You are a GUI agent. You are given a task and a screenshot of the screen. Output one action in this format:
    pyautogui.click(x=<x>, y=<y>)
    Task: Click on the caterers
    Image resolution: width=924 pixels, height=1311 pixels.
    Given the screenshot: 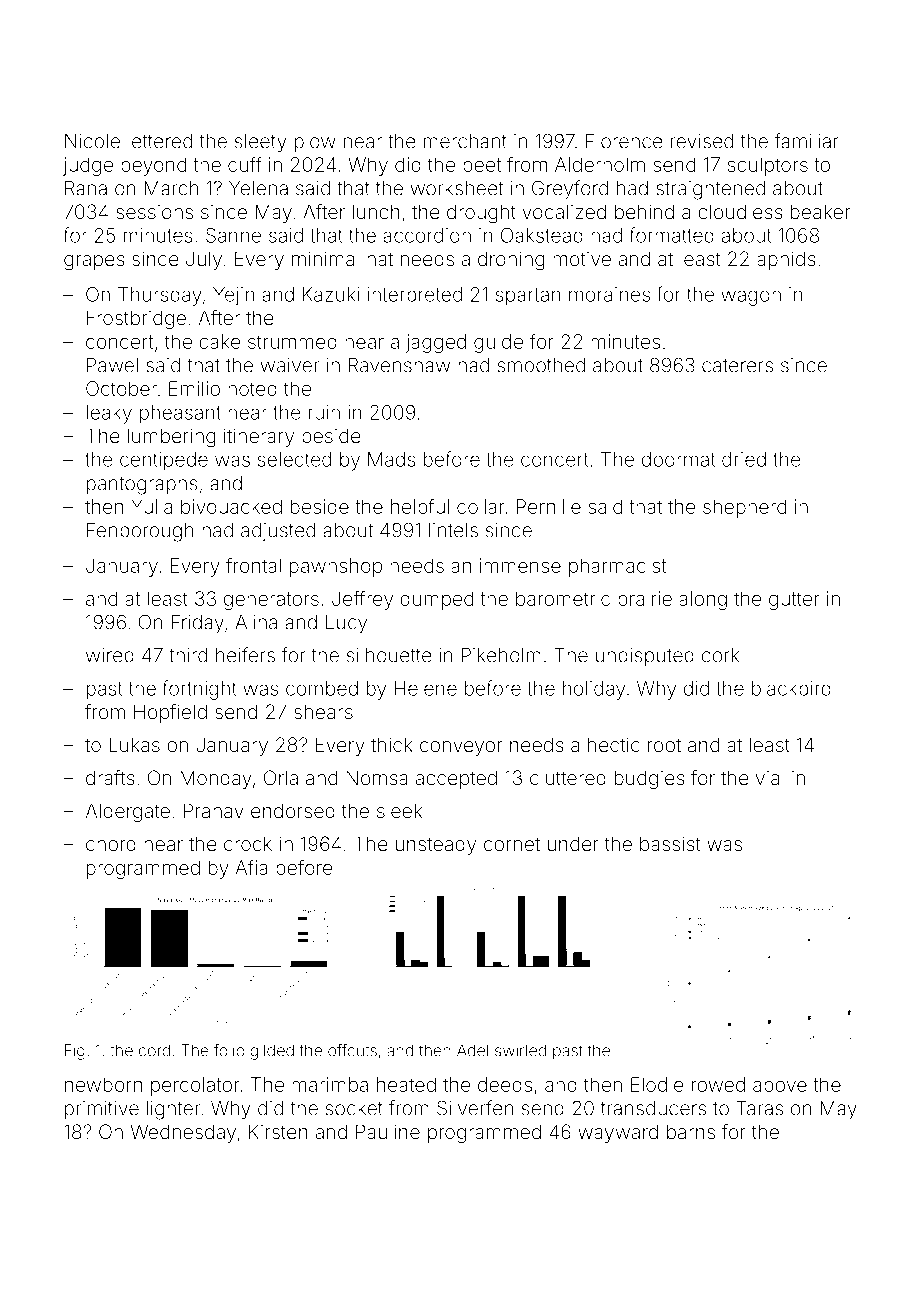 What is the action you would take?
    pyautogui.click(x=737, y=366)
